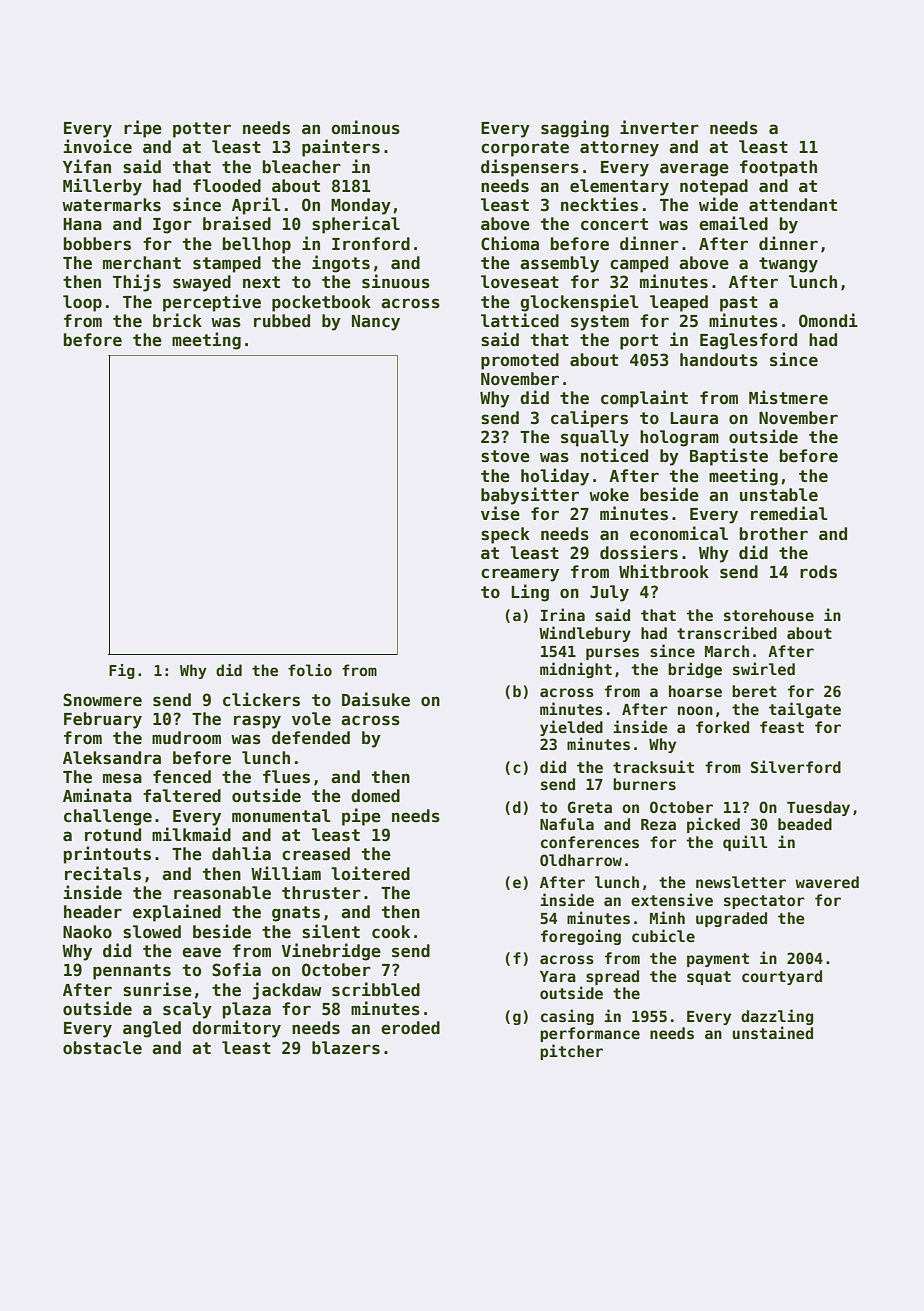  What do you see at coordinates (782, 977) in the screenshot?
I see `courtyard` at bounding box center [782, 977].
